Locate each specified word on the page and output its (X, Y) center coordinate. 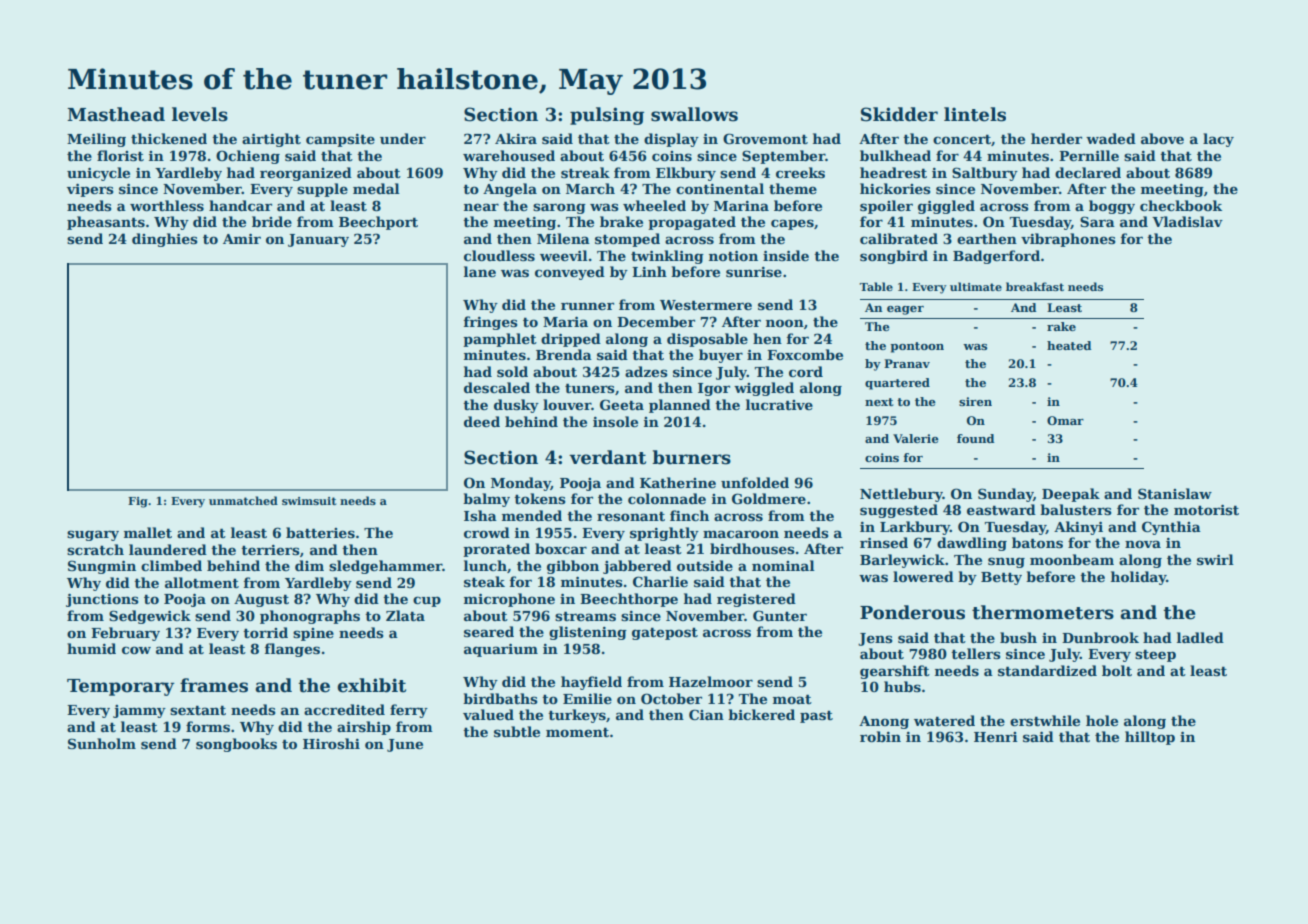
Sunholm (102, 743)
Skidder (899, 114)
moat (792, 699)
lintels (975, 114)
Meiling (96, 140)
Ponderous (912, 612)
